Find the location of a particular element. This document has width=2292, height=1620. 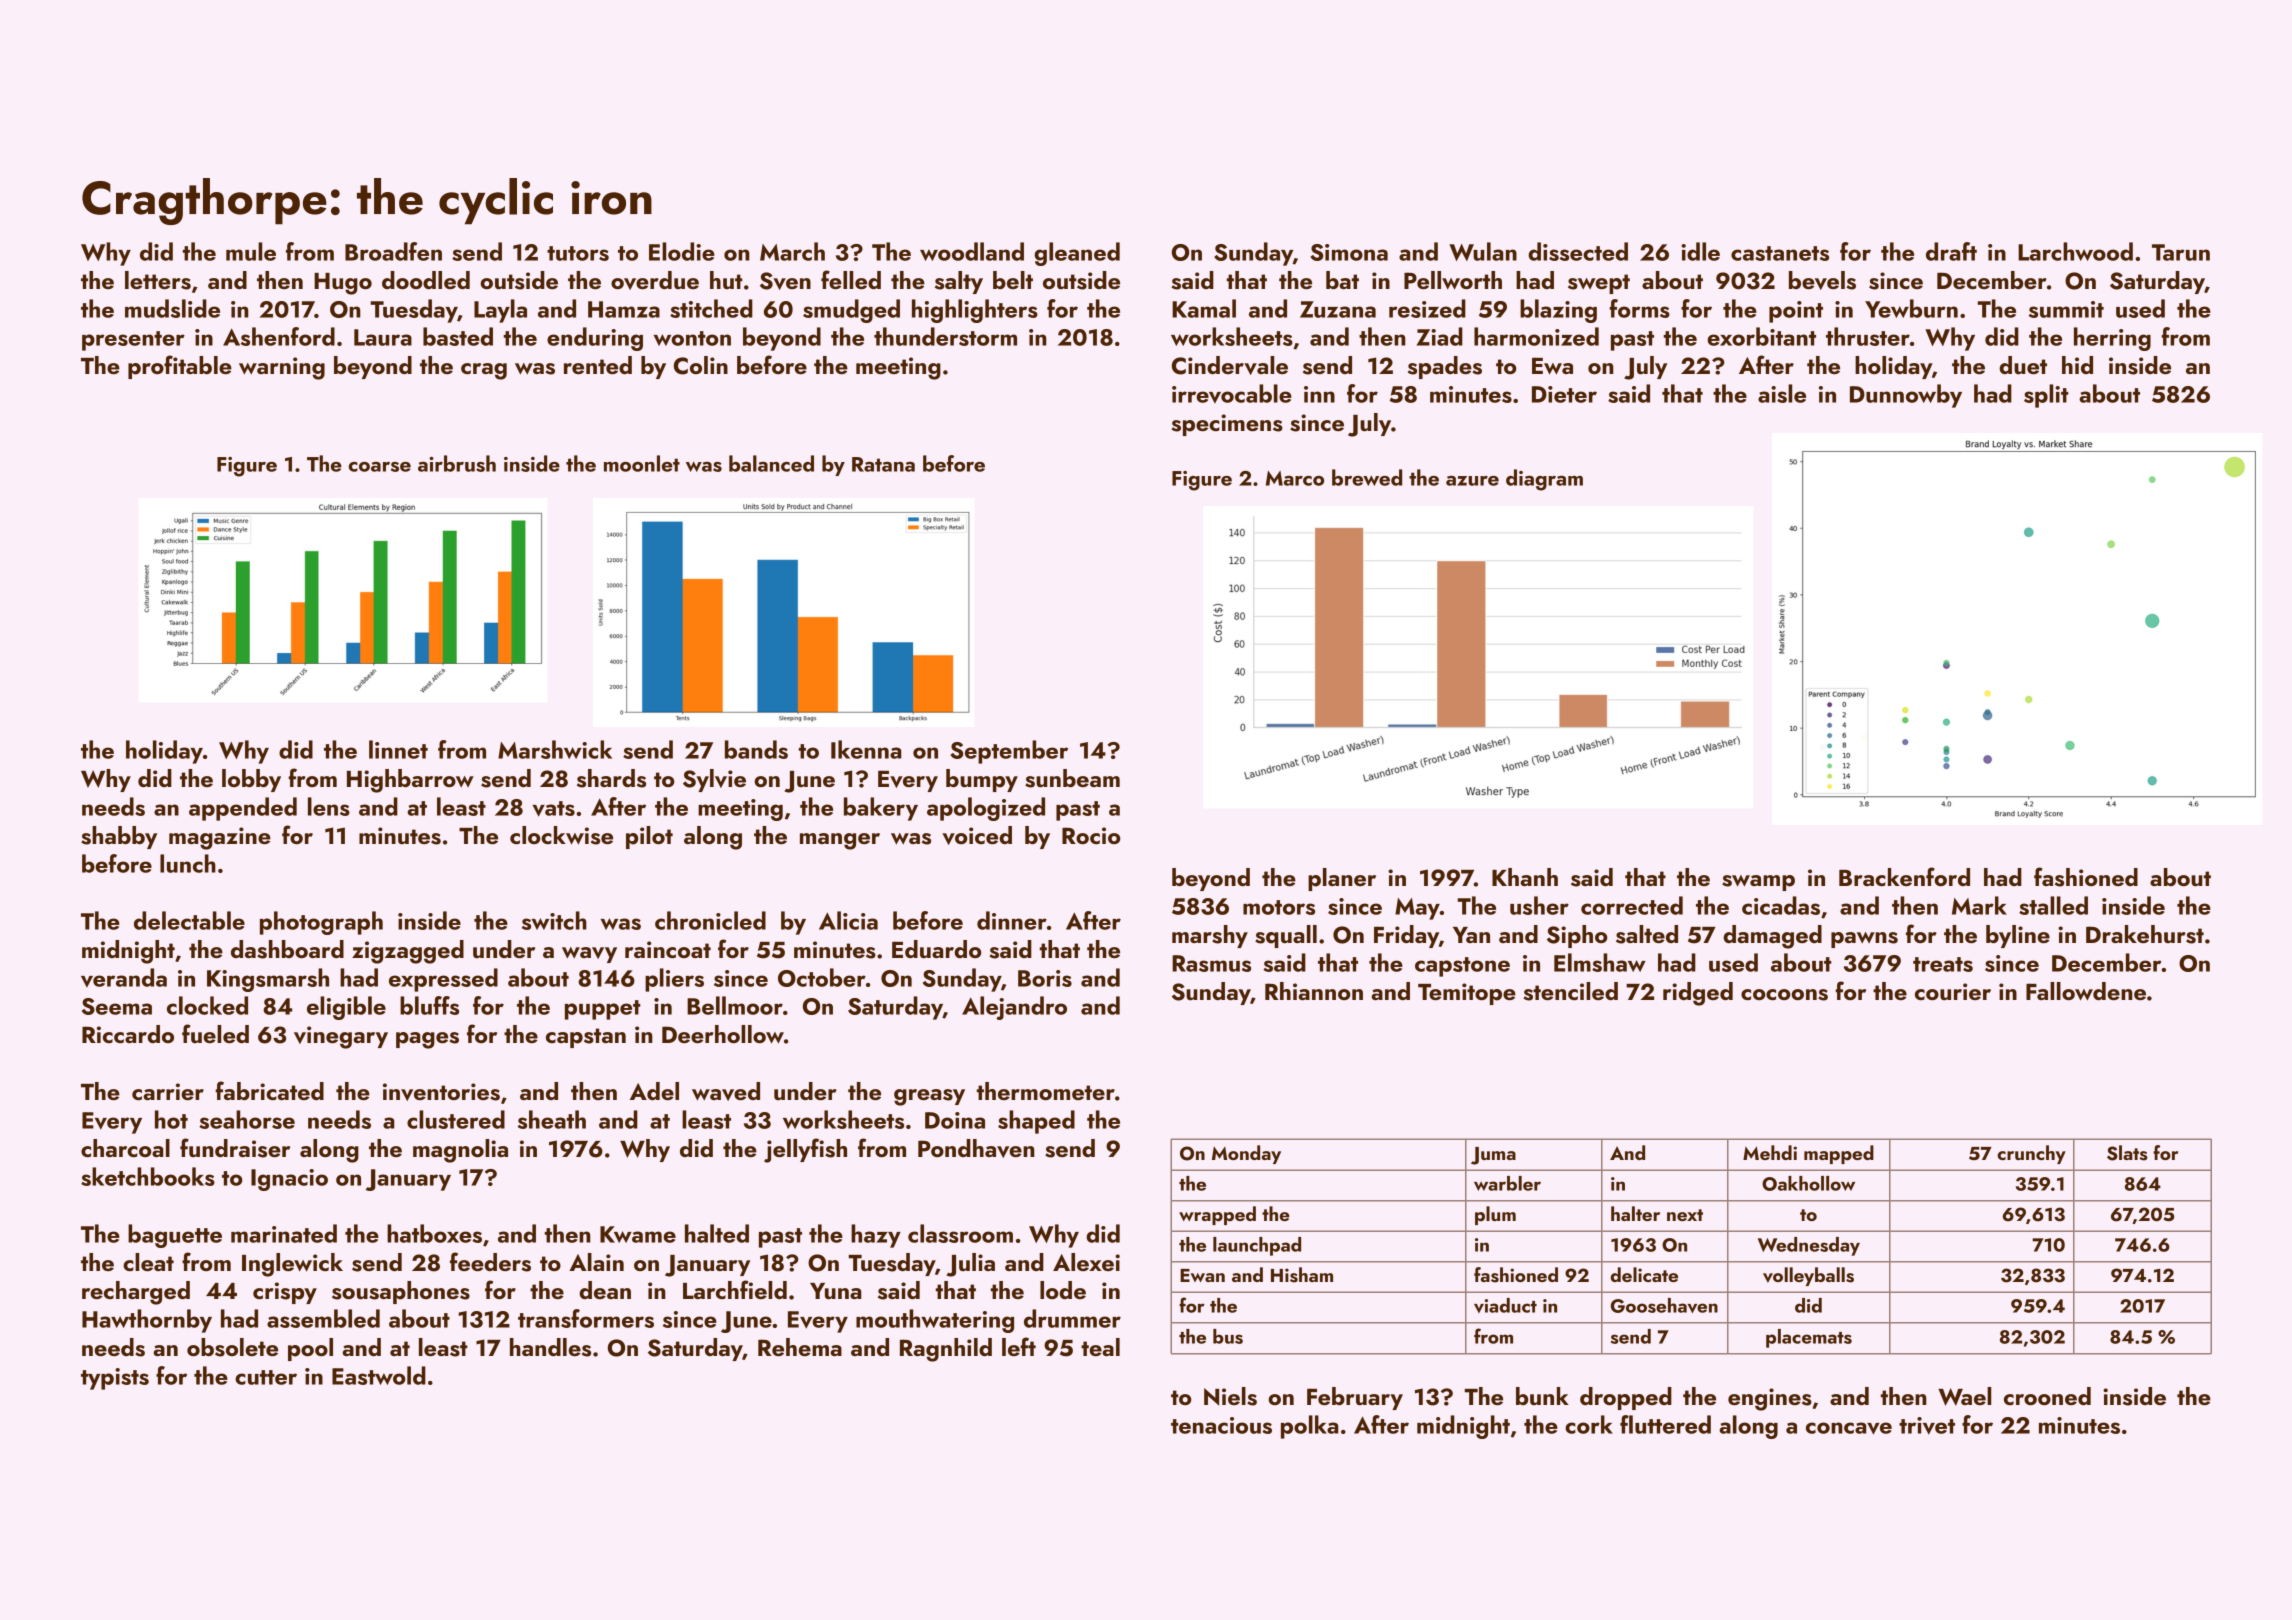

woodland is located at coordinates (972, 251).
